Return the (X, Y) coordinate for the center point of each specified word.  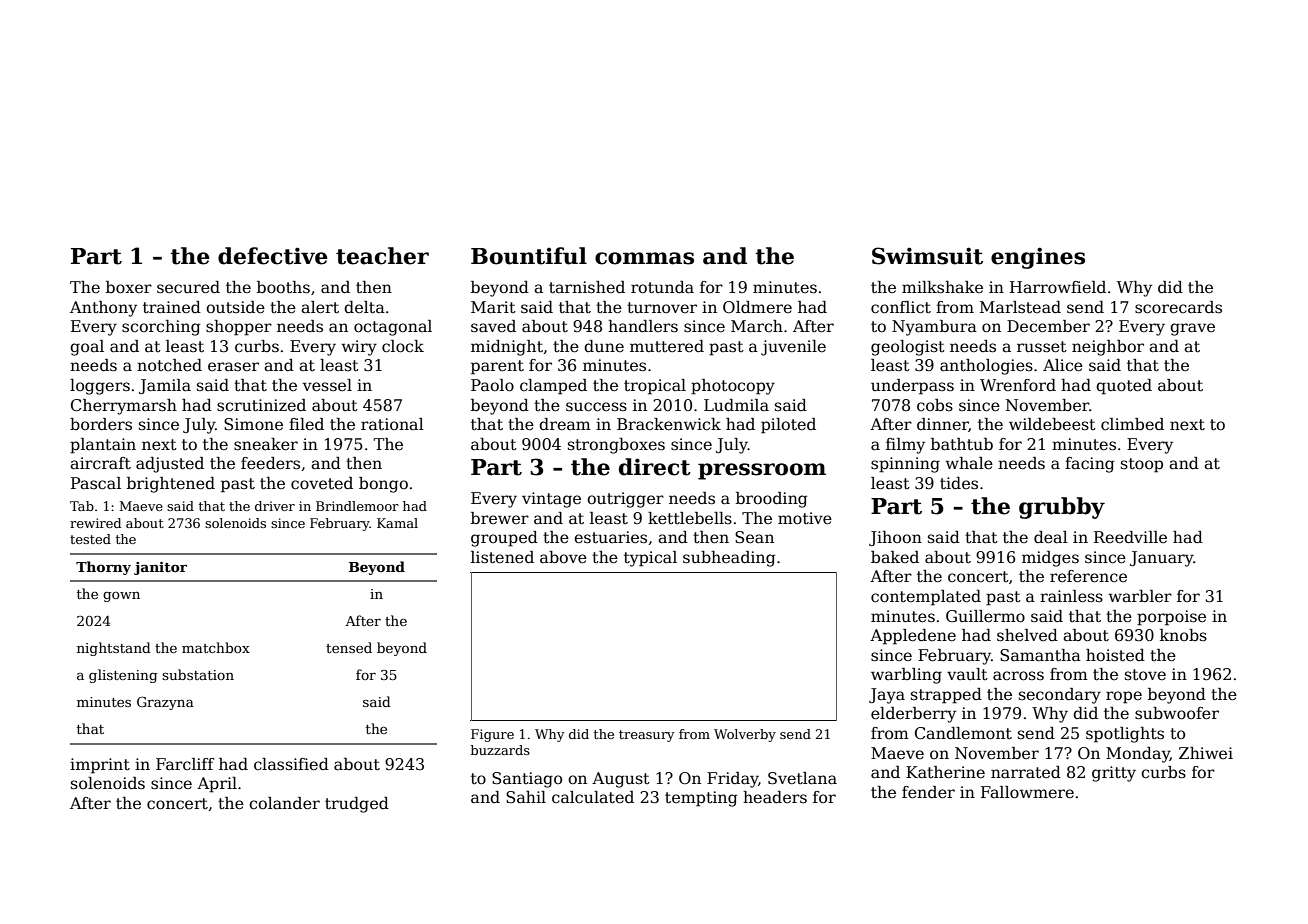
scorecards (1178, 307)
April (217, 785)
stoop (1142, 465)
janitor (160, 568)
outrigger (625, 500)
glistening (123, 676)
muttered (667, 346)
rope (1124, 697)
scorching (161, 328)
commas (644, 258)
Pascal (96, 483)
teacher (382, 256)
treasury (646, 736)
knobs (1183, 635)
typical (650, 559)
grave (1192, 329)
